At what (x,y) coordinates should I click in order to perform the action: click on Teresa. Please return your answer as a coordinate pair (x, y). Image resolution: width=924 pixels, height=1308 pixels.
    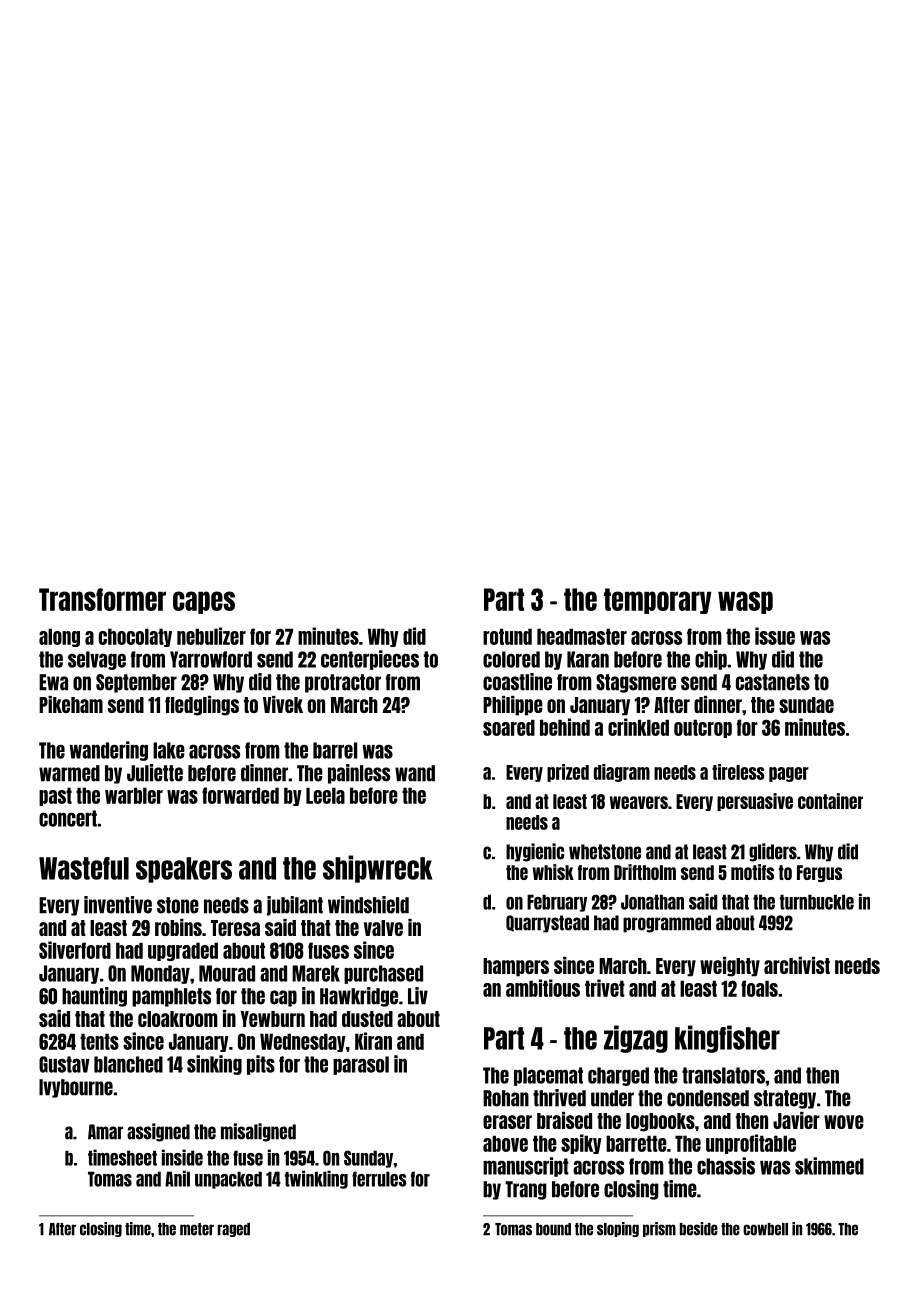
    Looking at the image, I should click on (235, 928).
